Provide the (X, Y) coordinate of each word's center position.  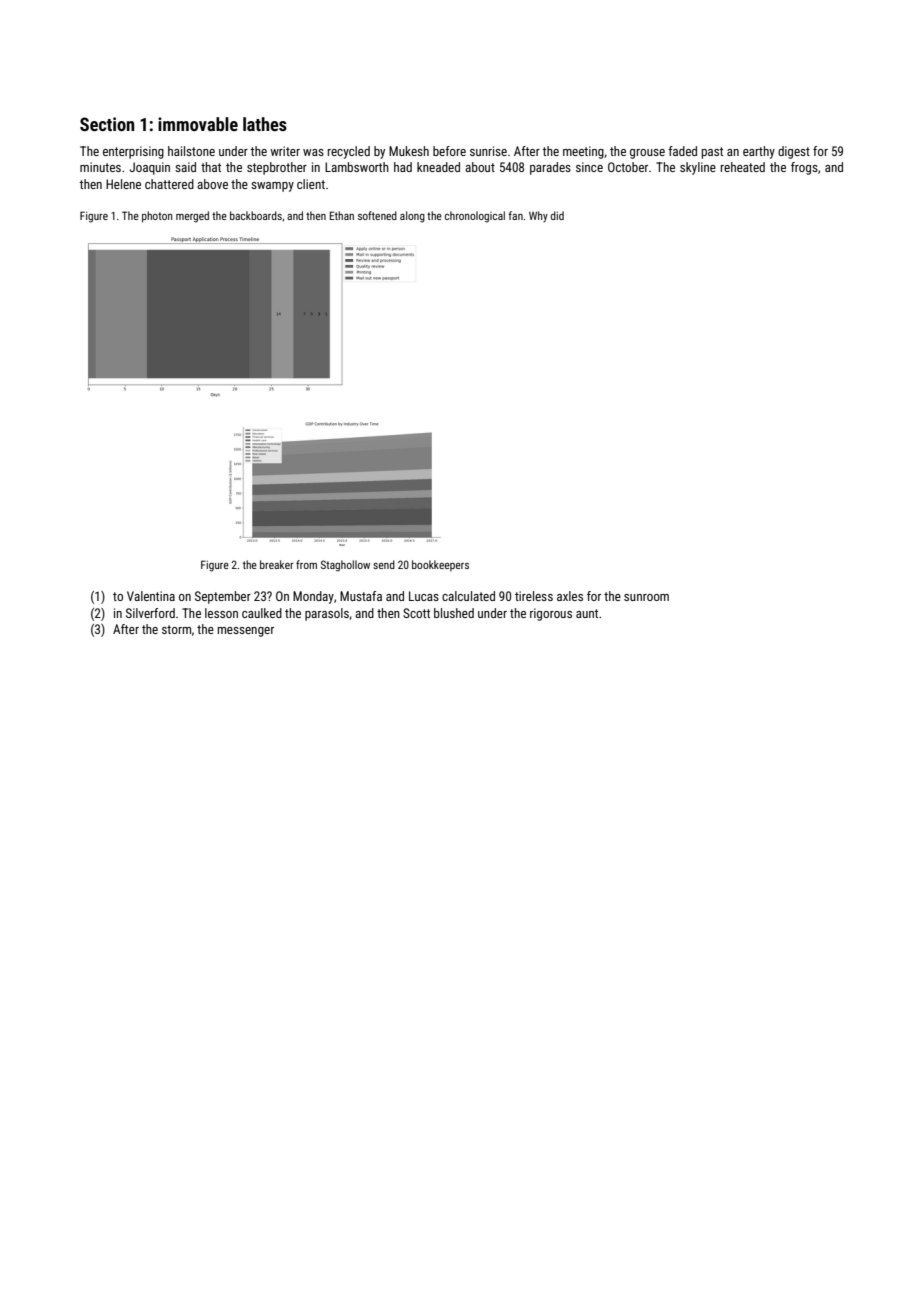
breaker (277, 564)
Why (538, 216)
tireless (534, 596)
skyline (698, 168)
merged (192, 217)
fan (516, 215)
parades (550, 168)
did (557, 215)
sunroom (646, 597)
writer (285, 151)
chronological (475, 217)
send (384, 564)
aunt (587, 613)
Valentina (151, 596)
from (306, 564)
